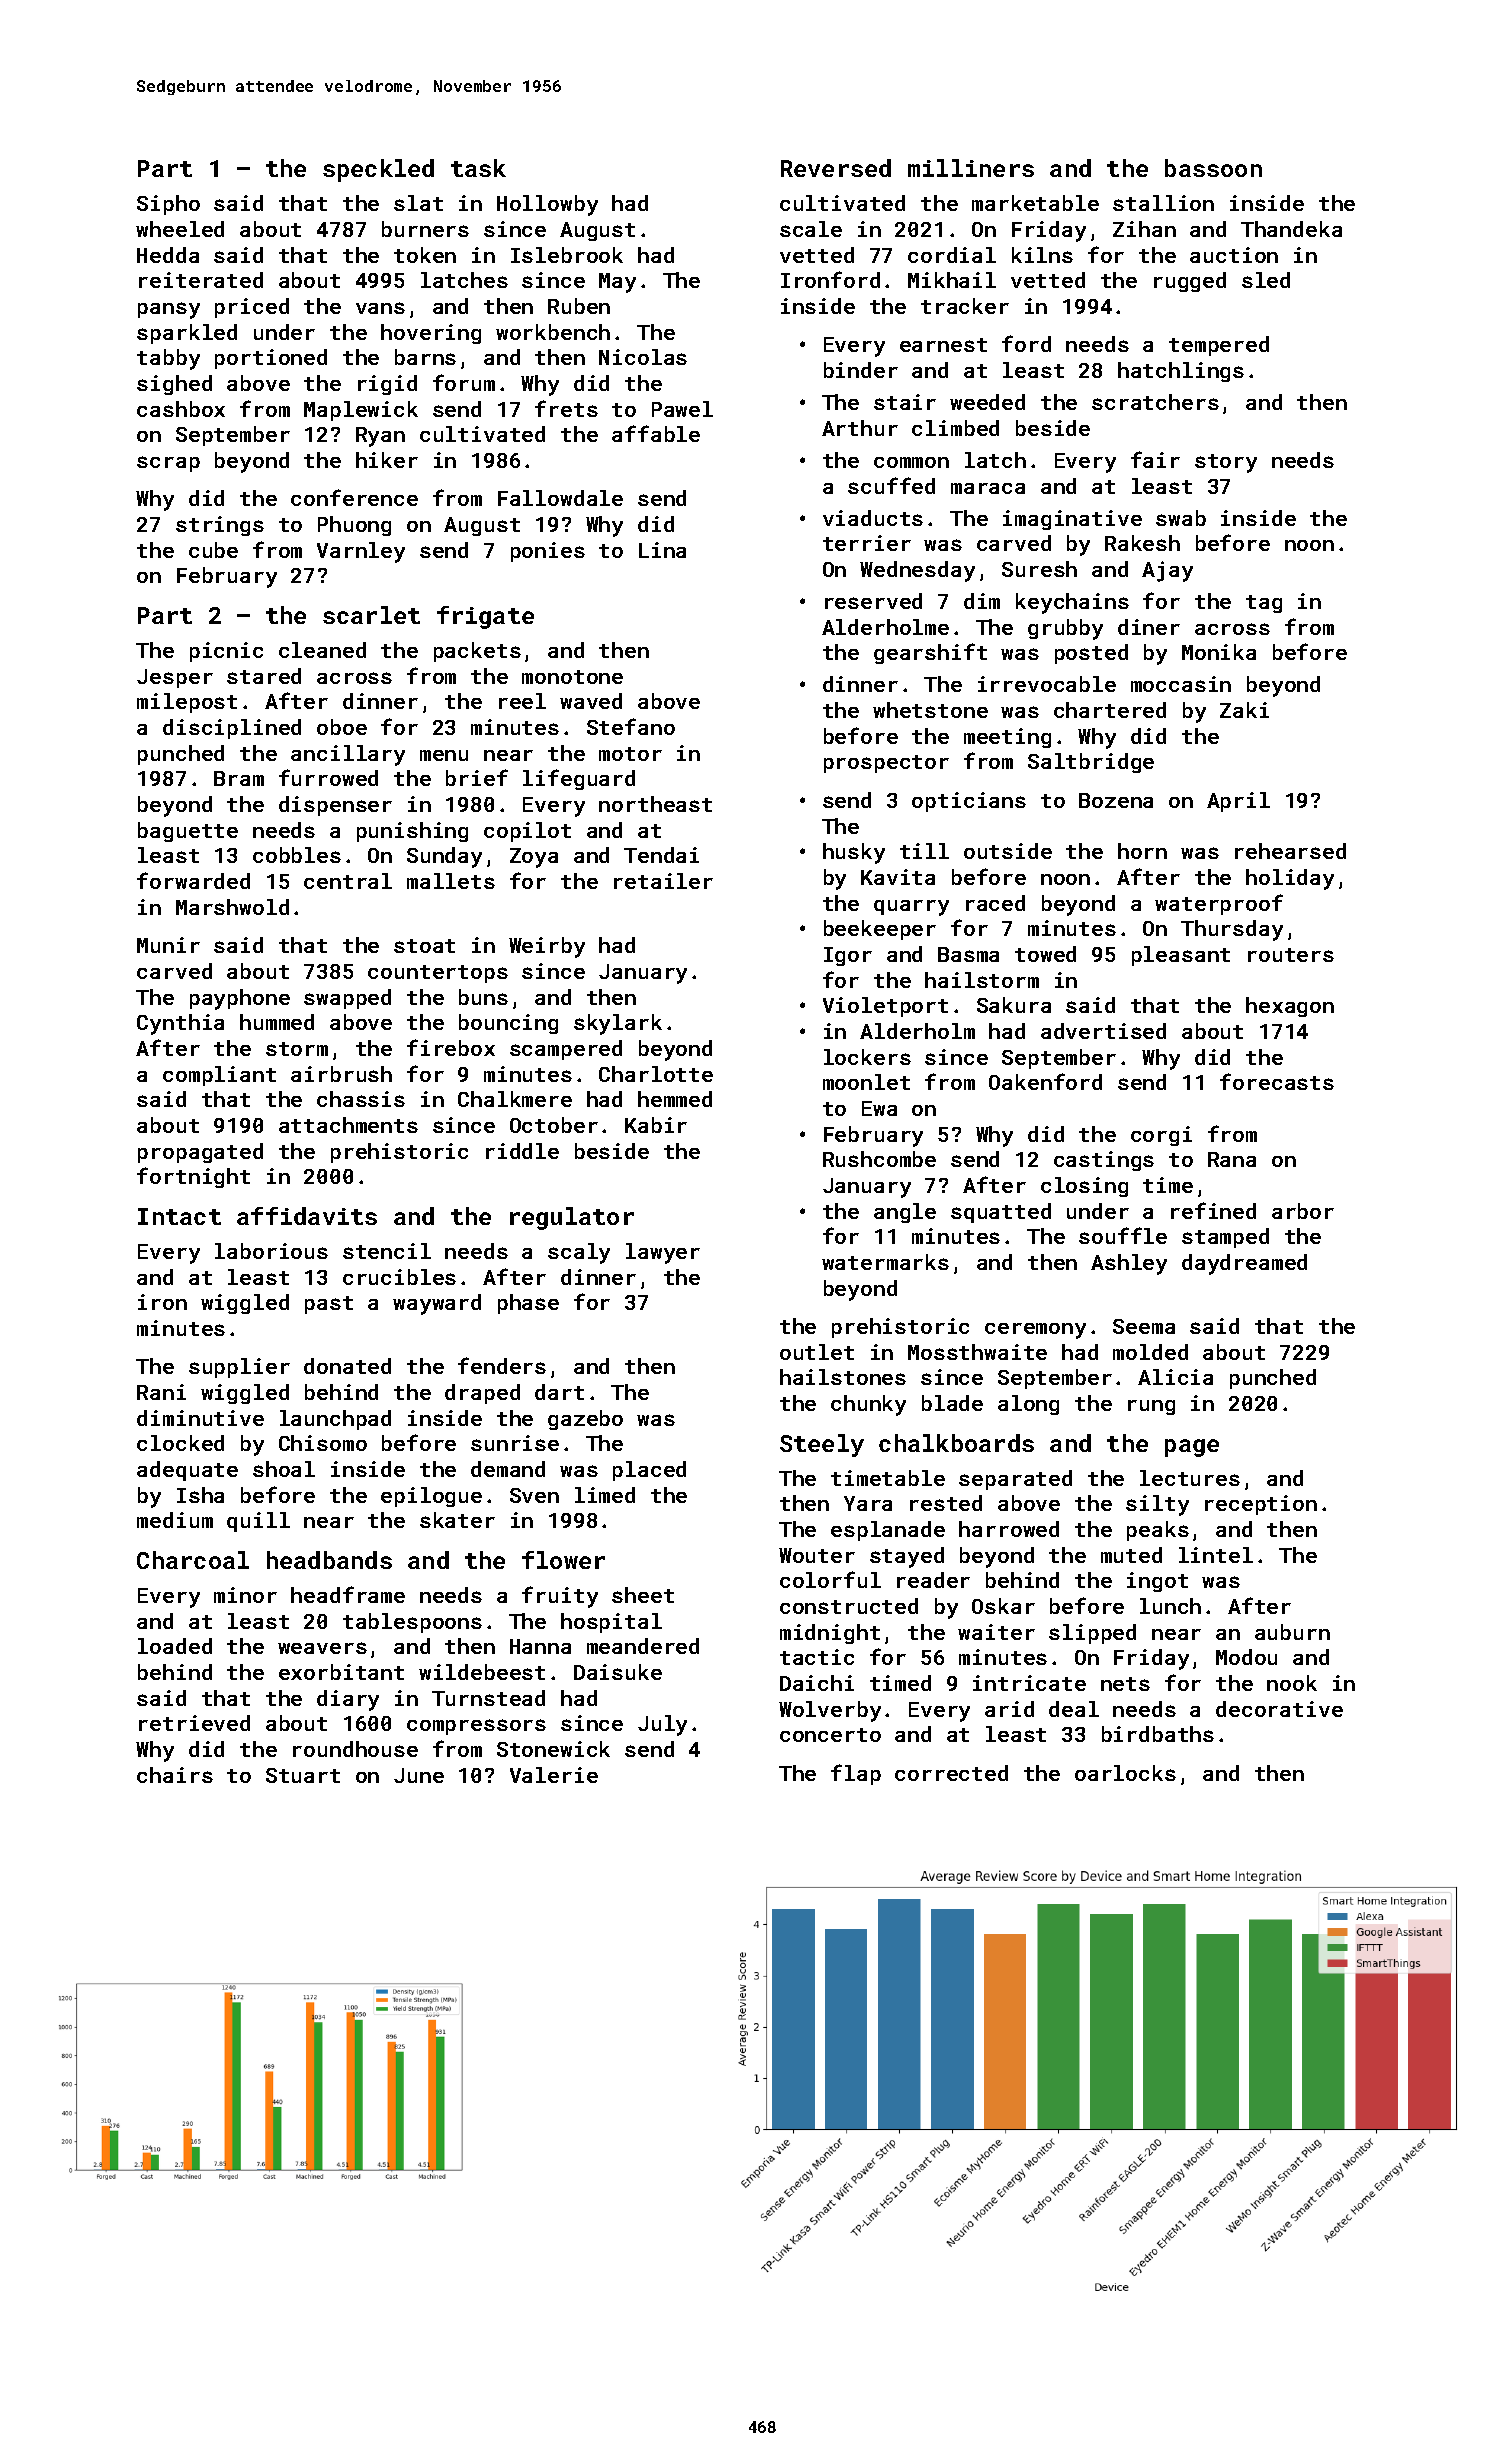  Describe the element at coordinates (1144, 1326) in the page. I see `Seema` at that location.
